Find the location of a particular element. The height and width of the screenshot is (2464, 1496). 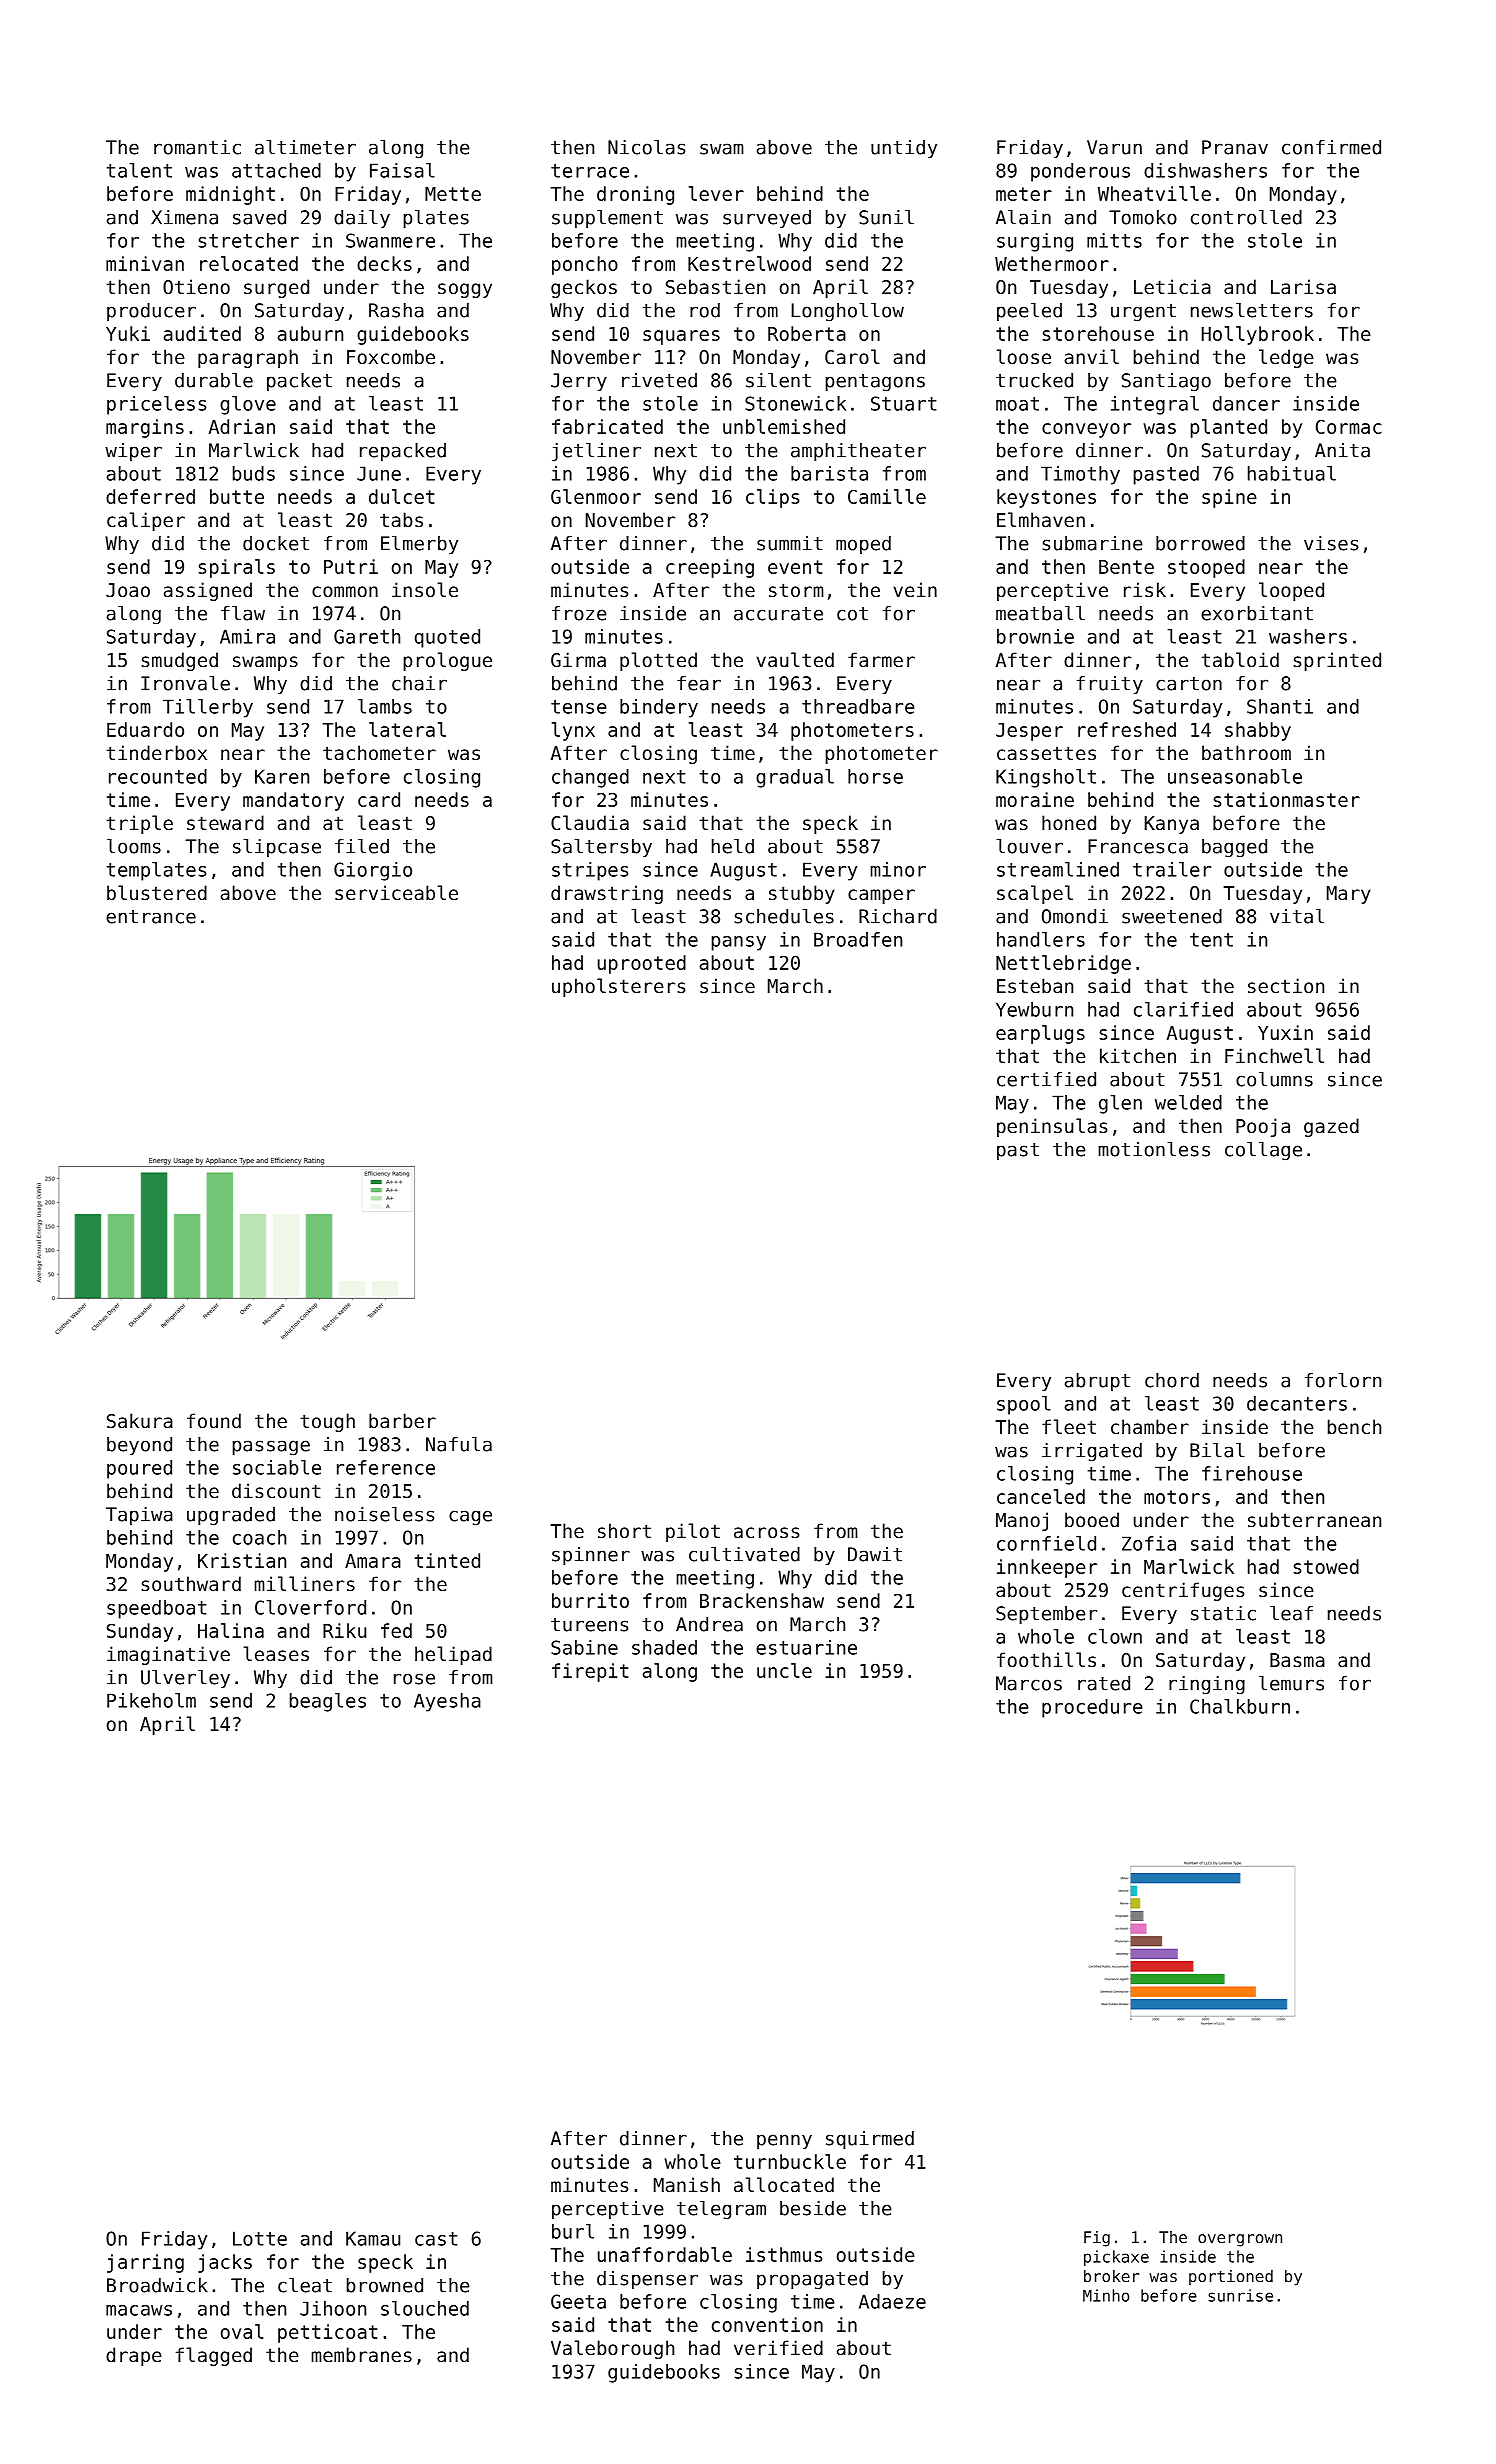

Nicolas is located at coordinates (646, 147).
